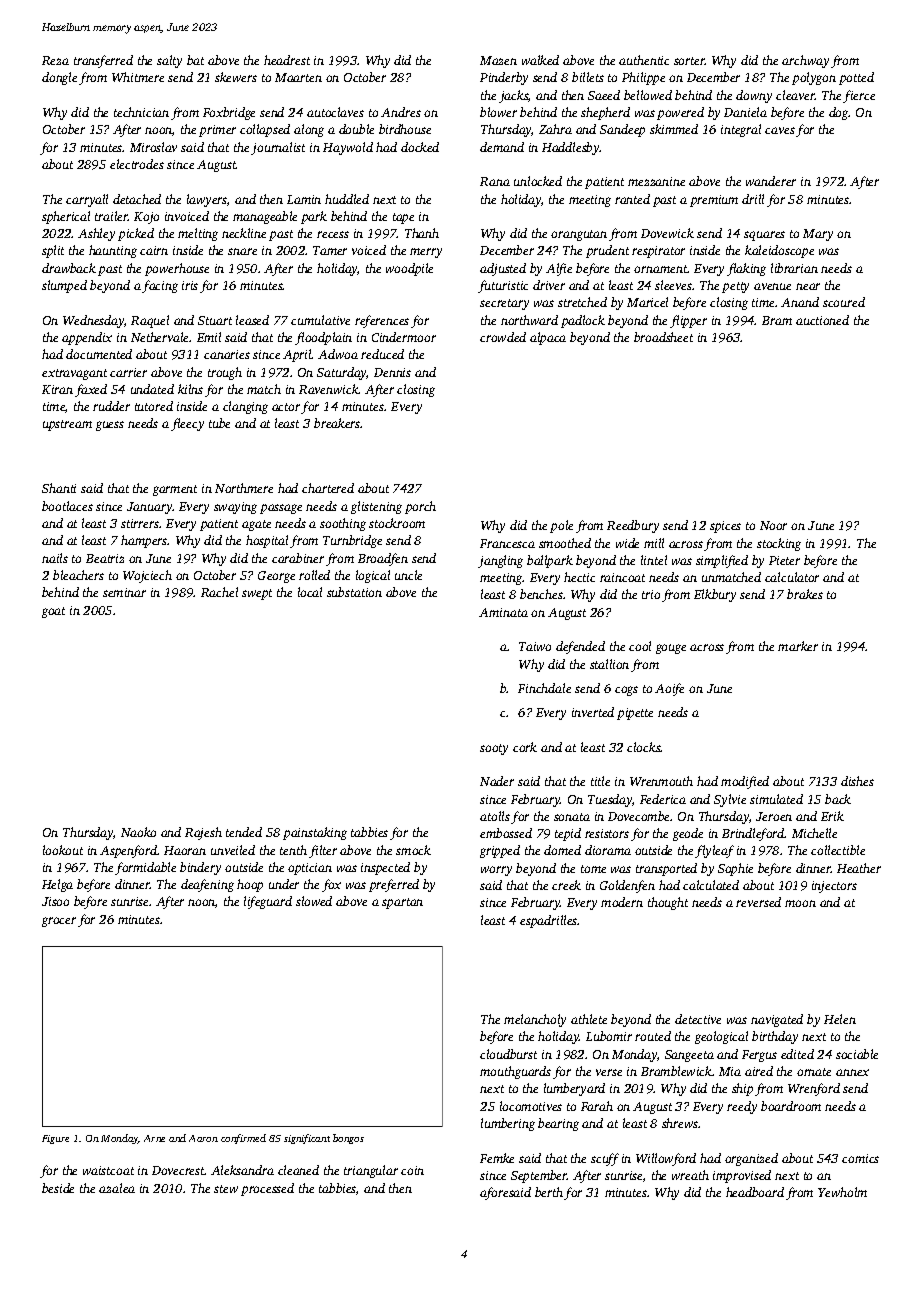 This document has height=1308, width=924. I want to click on transported, so click(666, 869).
